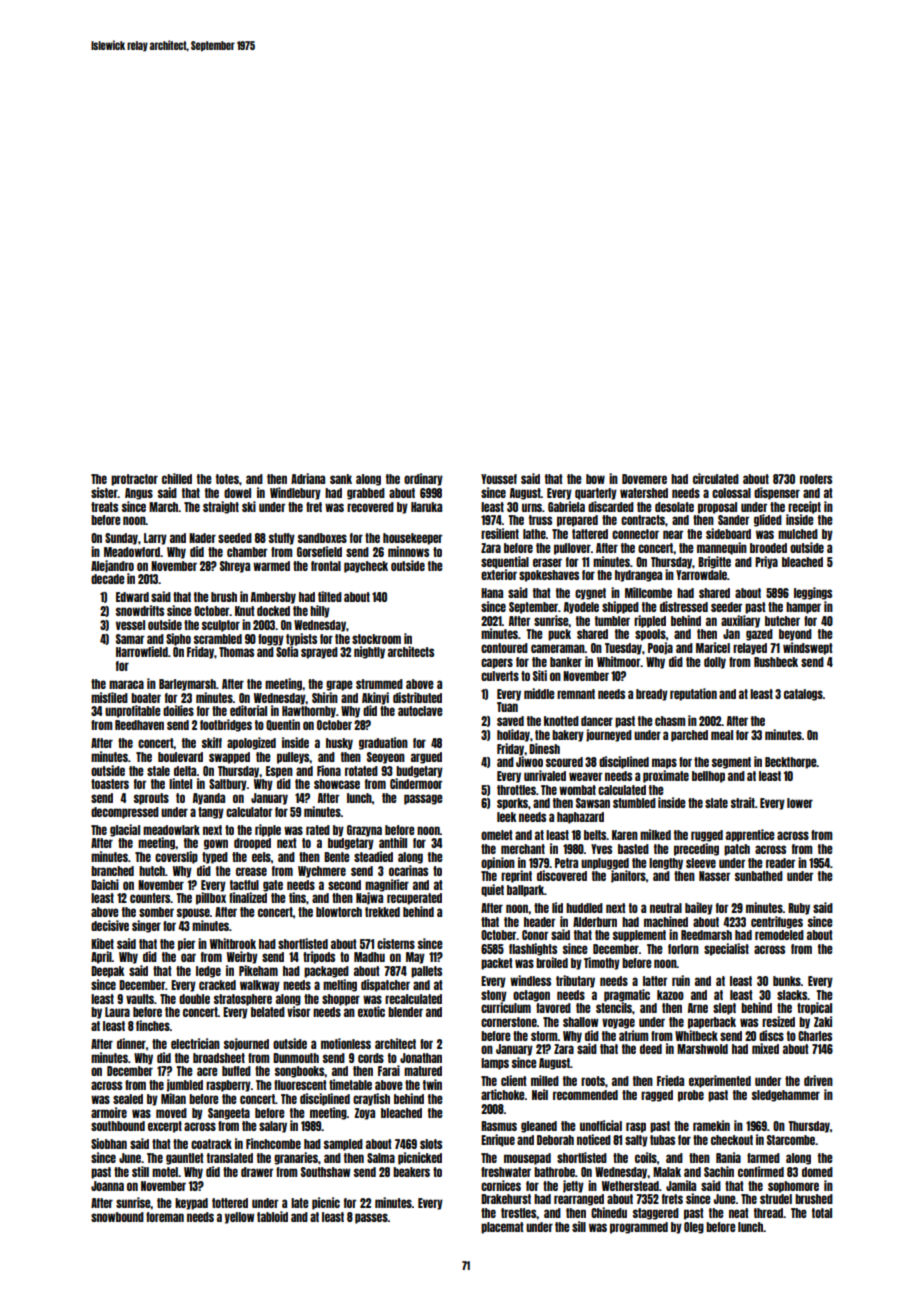 Image resolution: width=924 pixels, height=1308 pixels. What do you see at coordinates (107, 972) in the screenshot?
I see `Deepak` at bounding box center [107, 972].
